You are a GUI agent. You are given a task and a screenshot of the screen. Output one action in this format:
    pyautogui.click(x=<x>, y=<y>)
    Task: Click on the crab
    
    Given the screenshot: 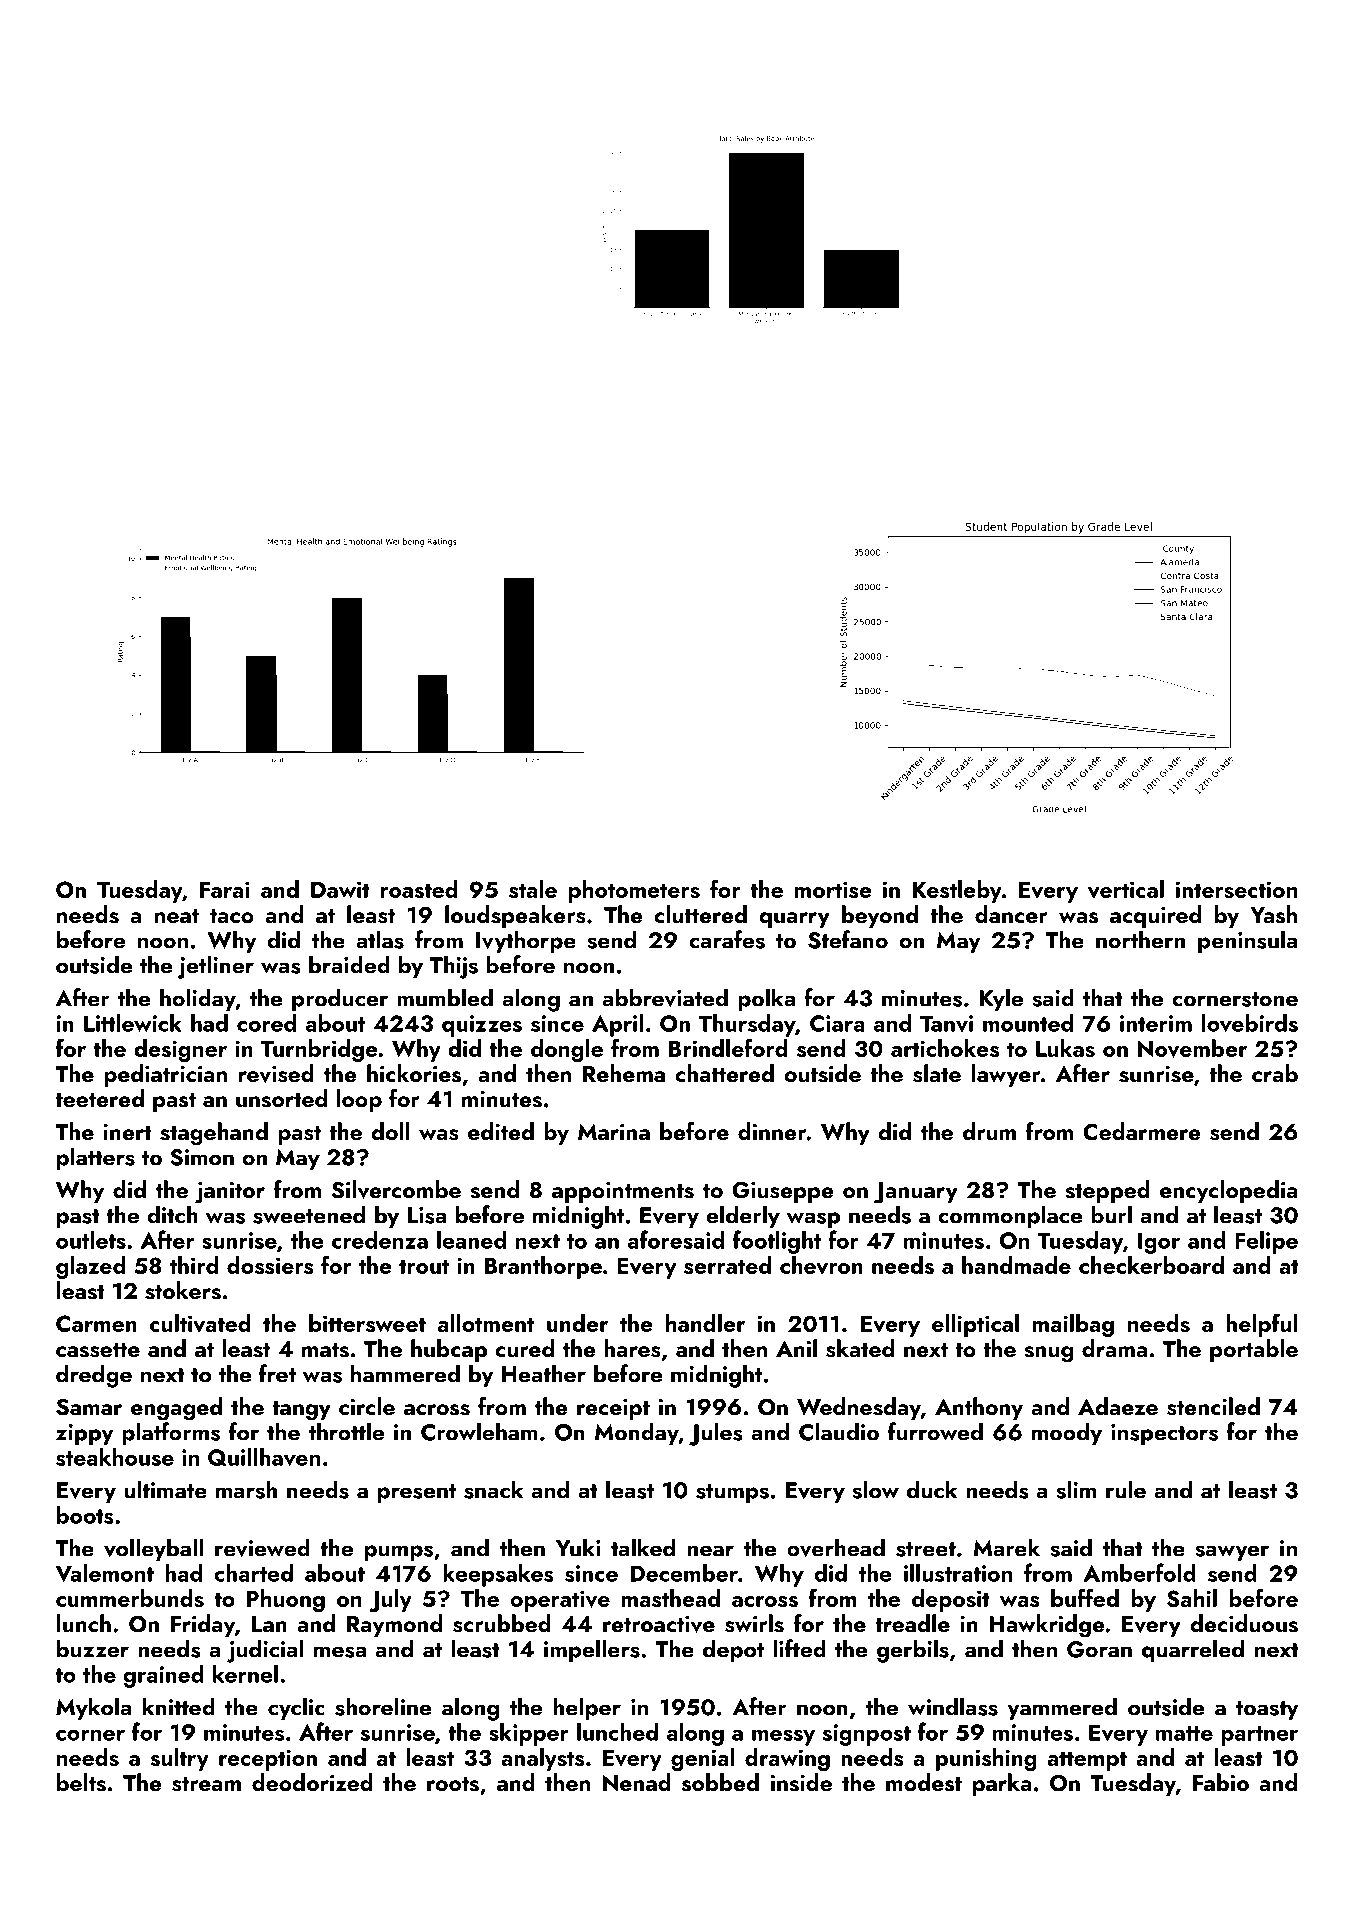 What is the action you would take?
    pyautogui.click(x=1275, y=1073)
